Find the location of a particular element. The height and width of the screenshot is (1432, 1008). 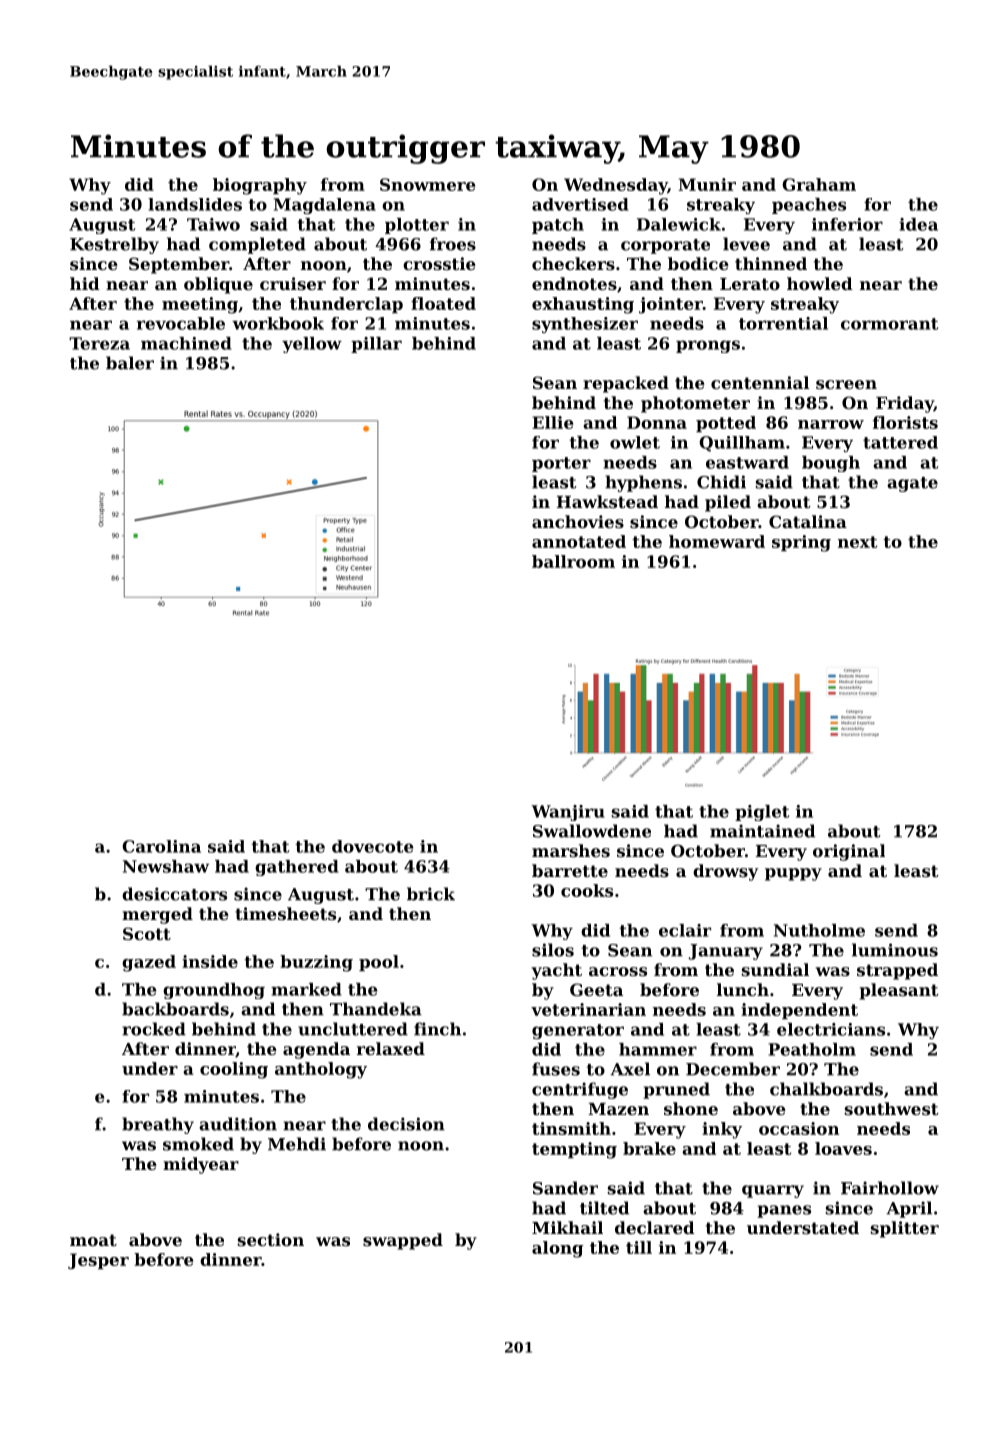

next is located at coordinates (857, 542).
